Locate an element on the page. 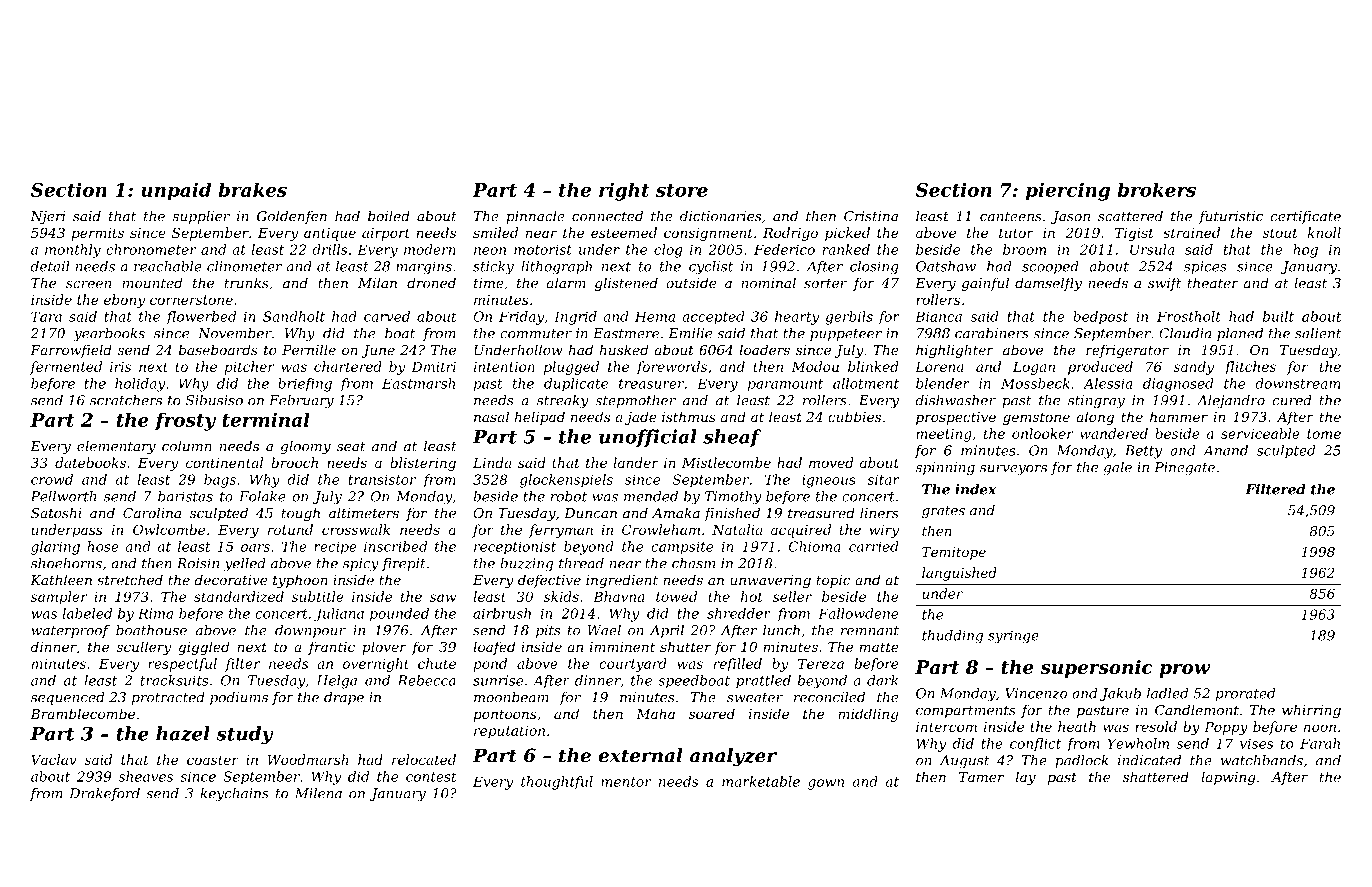  Rima is located at coordinates (155, 613).
